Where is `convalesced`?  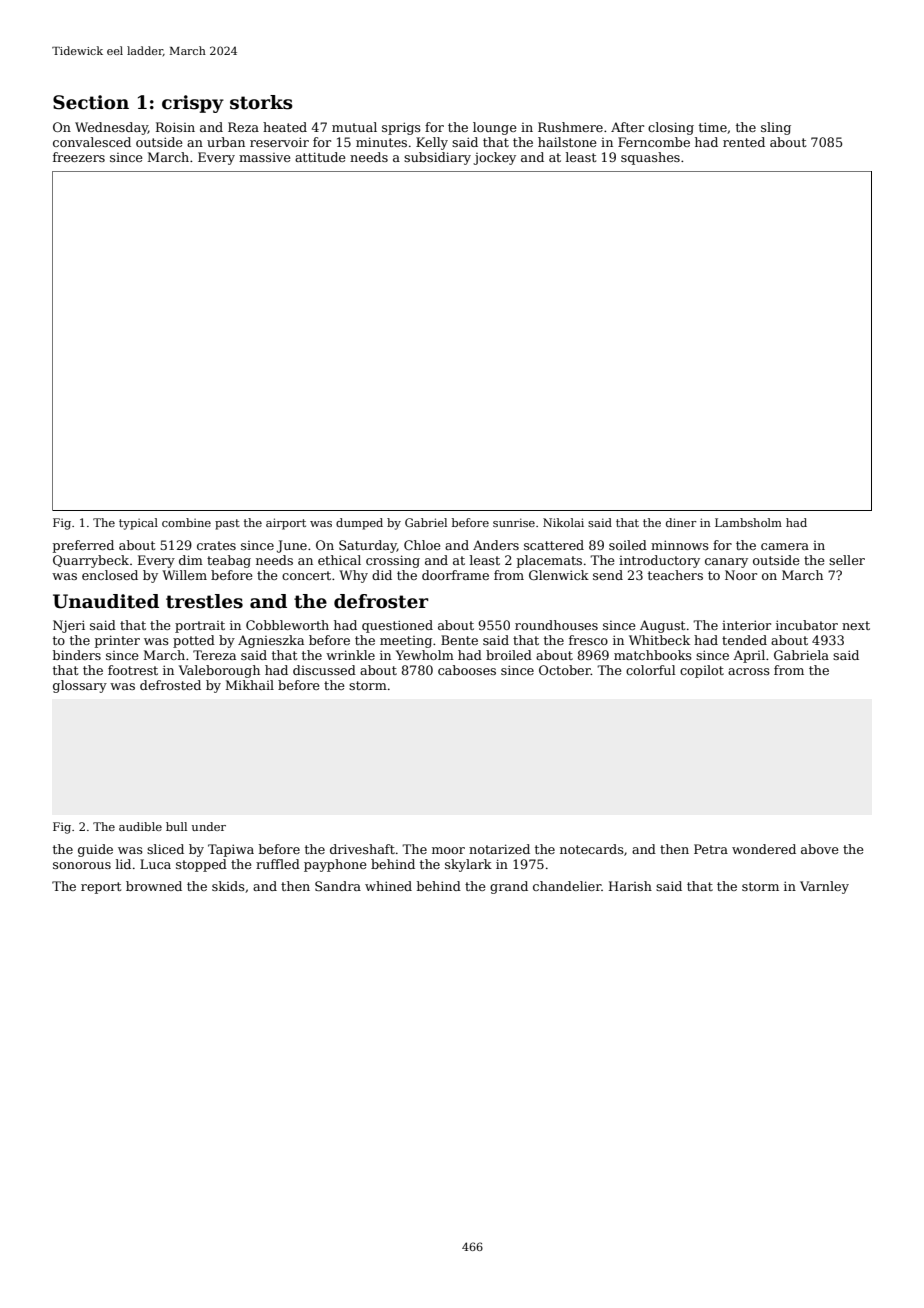 convalesced is located at coordinates (92, 142).
